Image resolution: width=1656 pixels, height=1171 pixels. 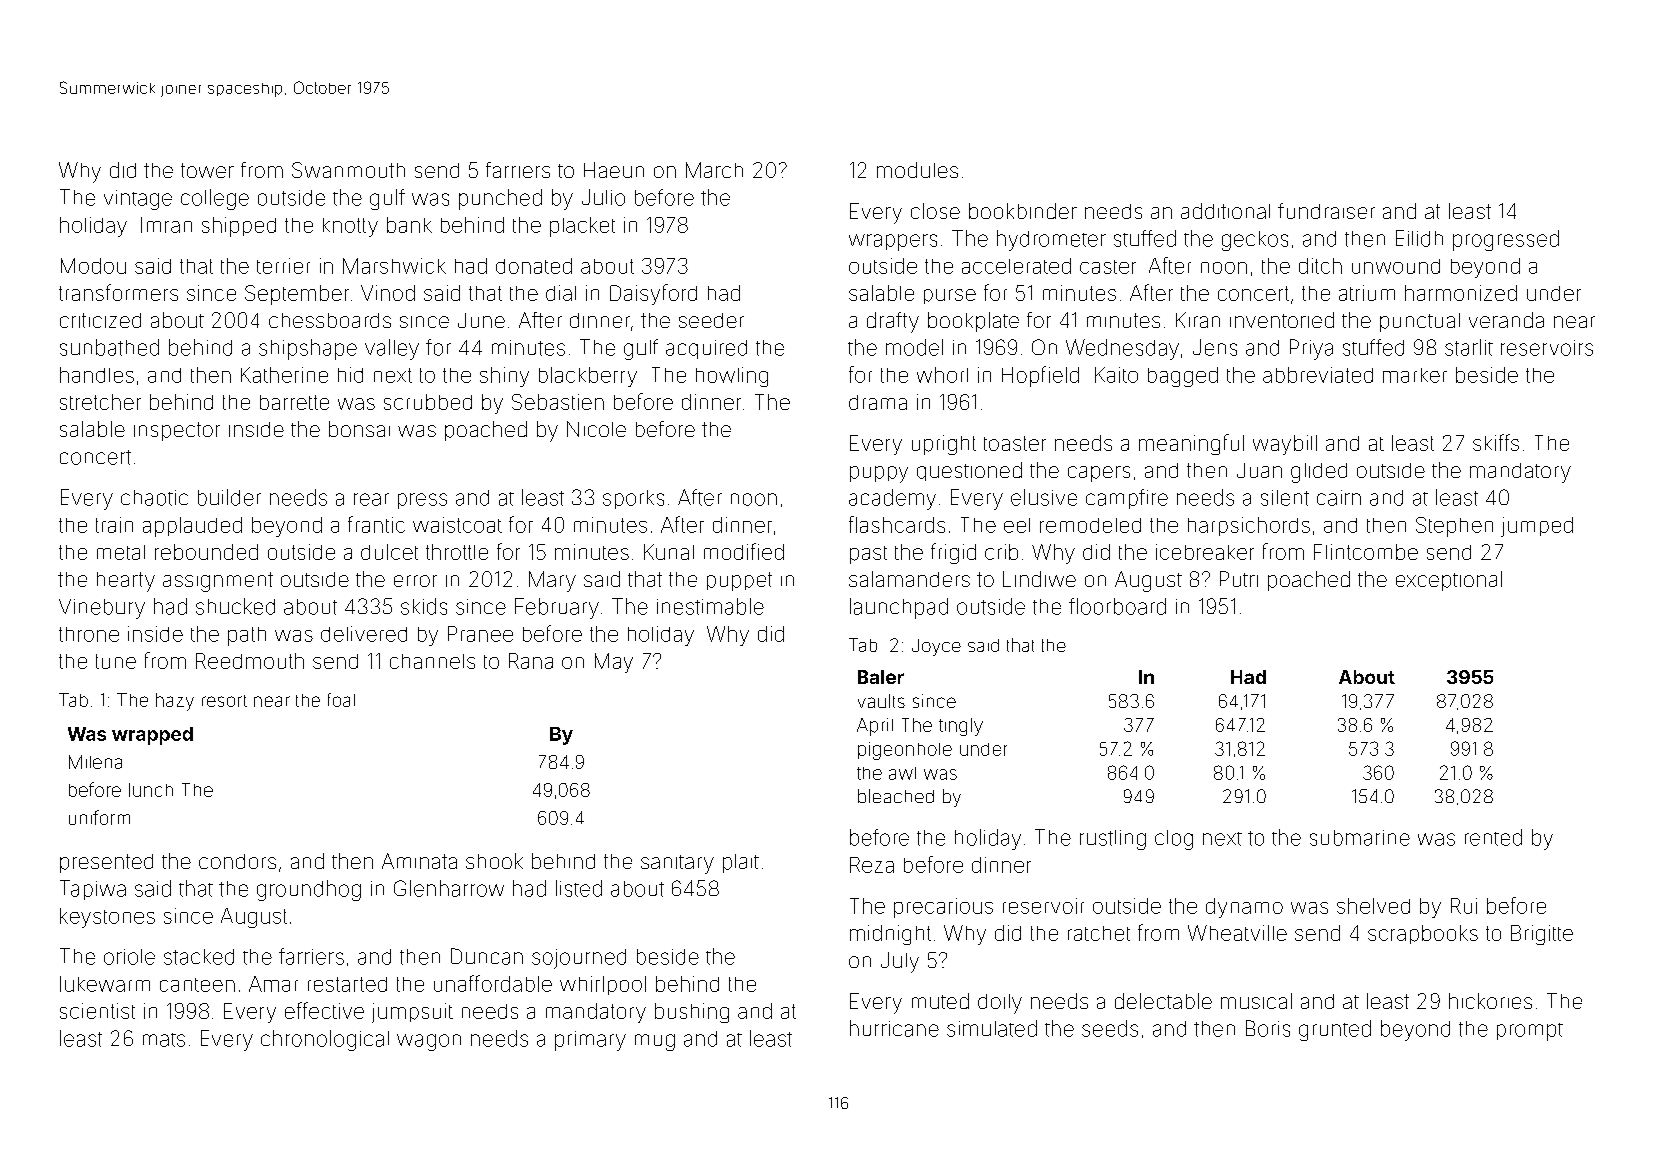 I want to click on assignment, so click(x=218, y=582).
